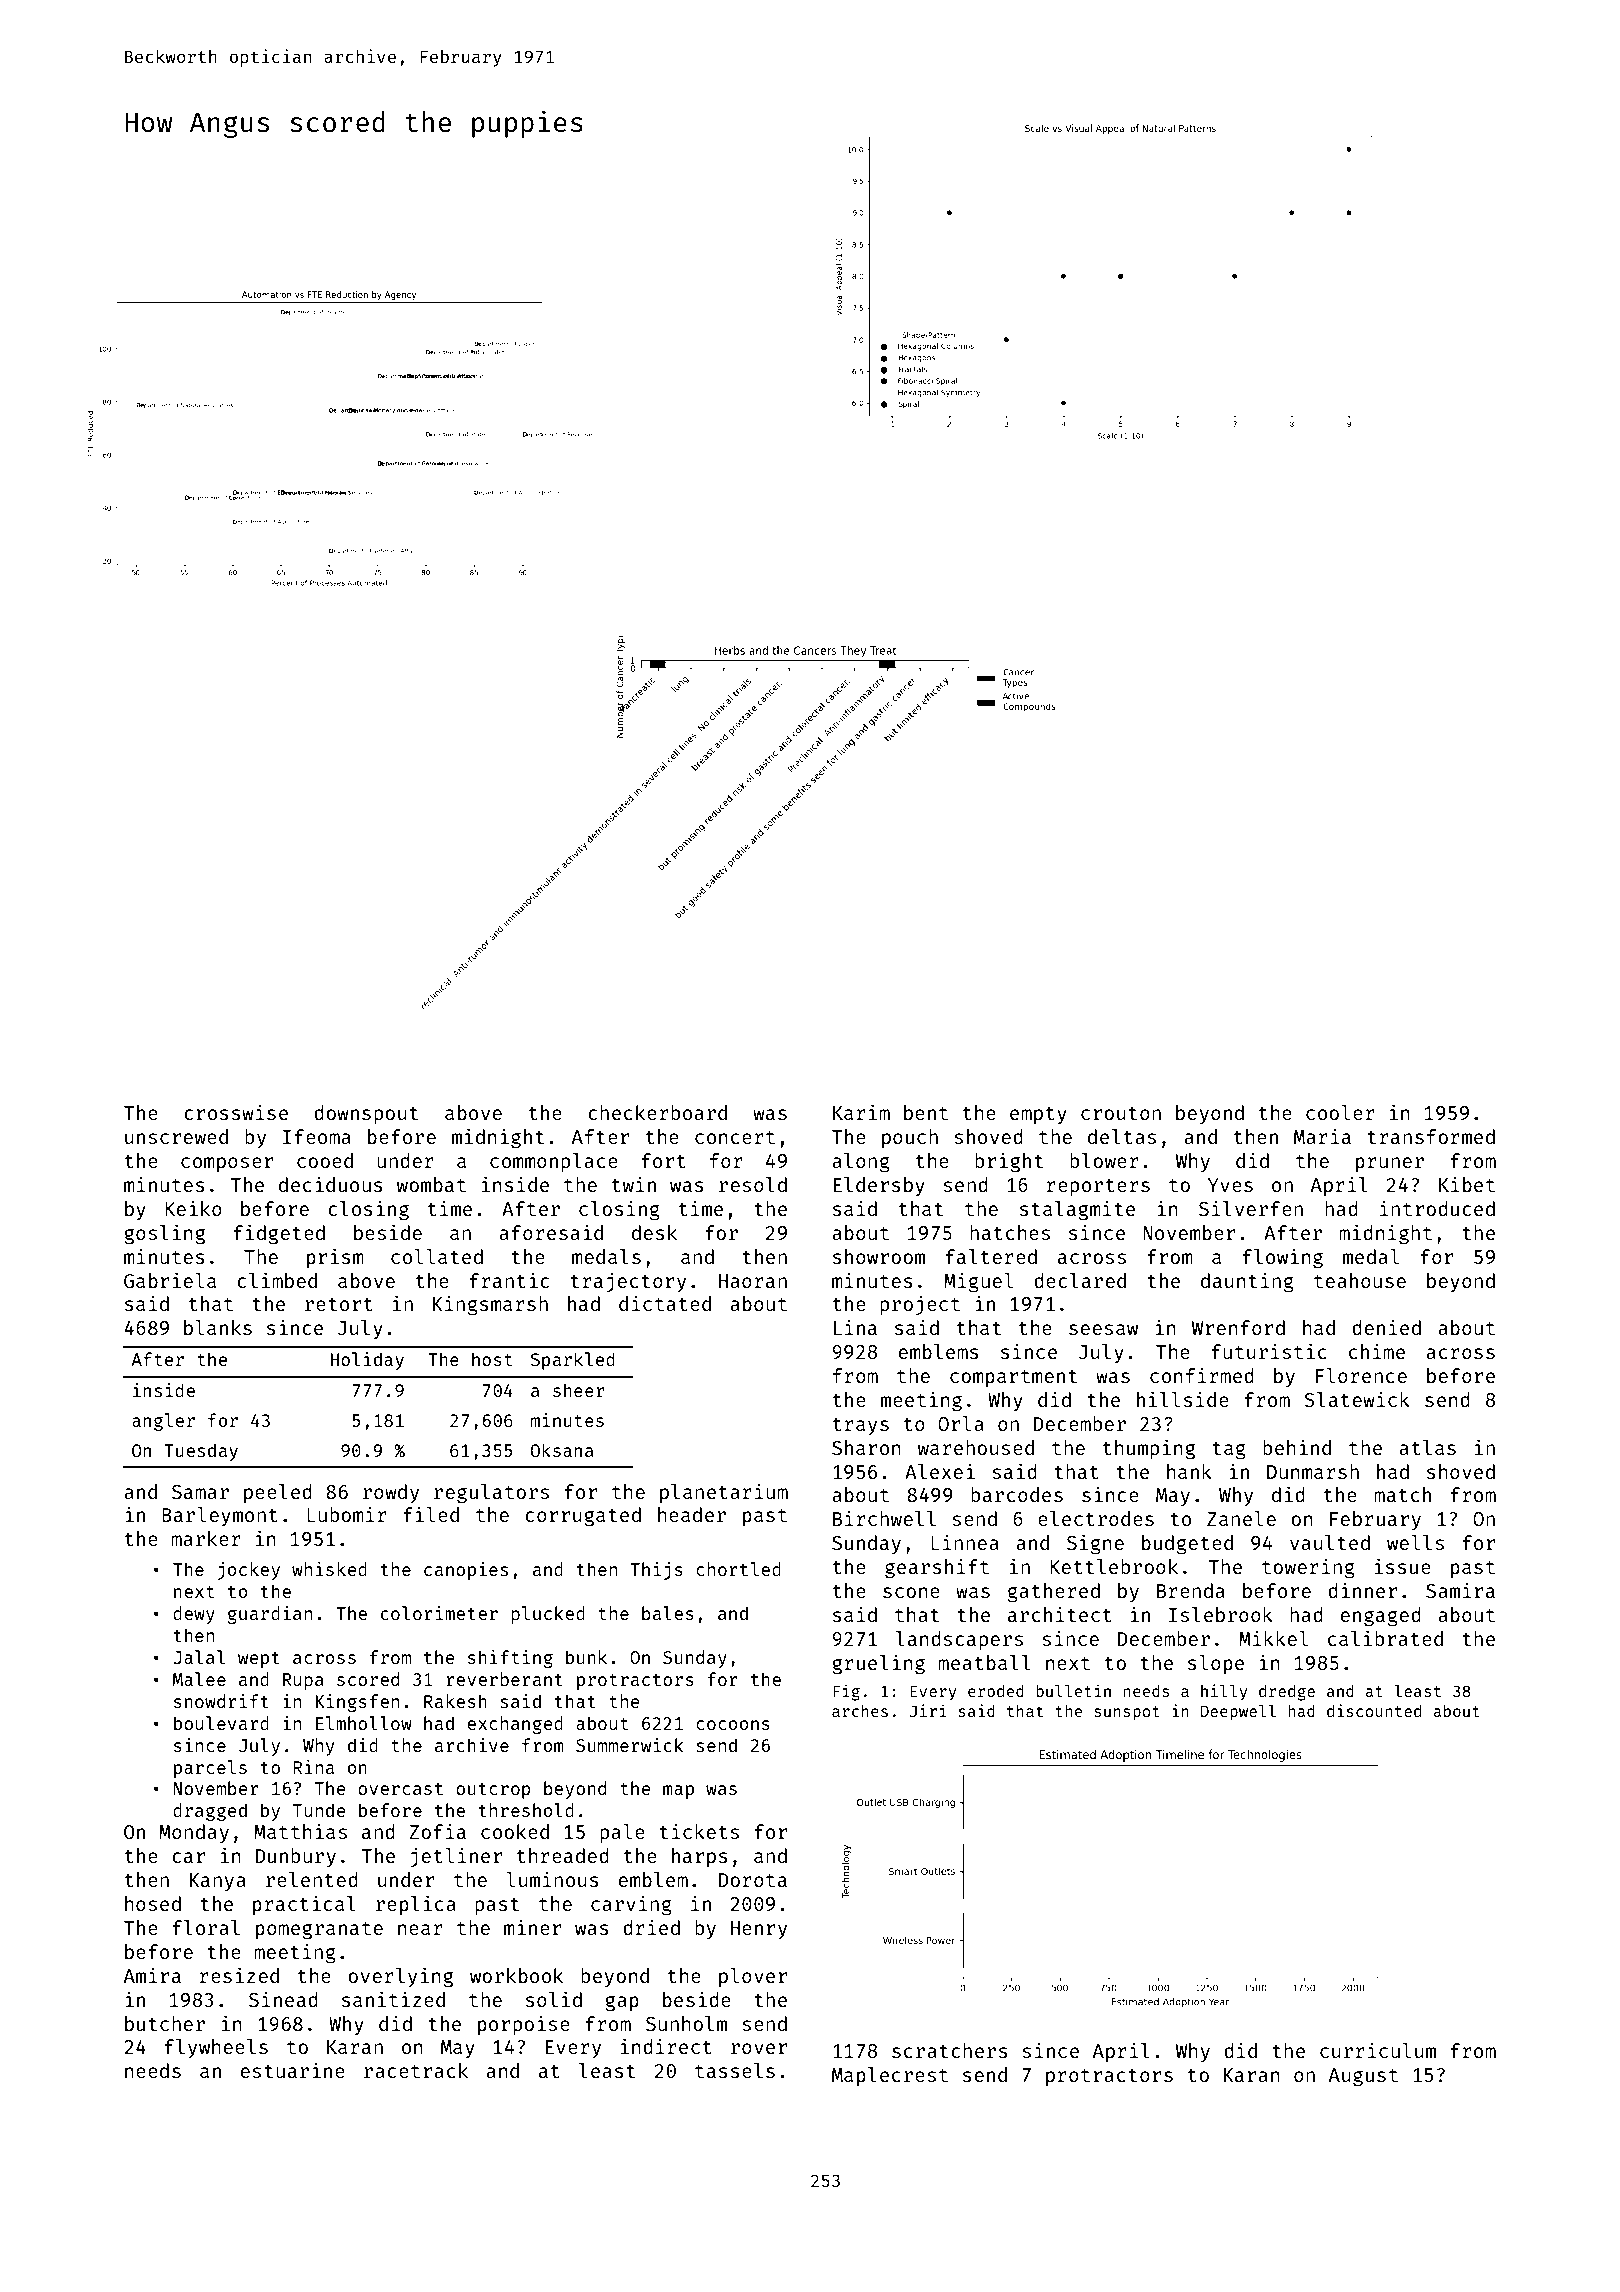 The width and height of the screenshot is (1620, 2292). I want to click on Haoran, so click(753, 1281).
